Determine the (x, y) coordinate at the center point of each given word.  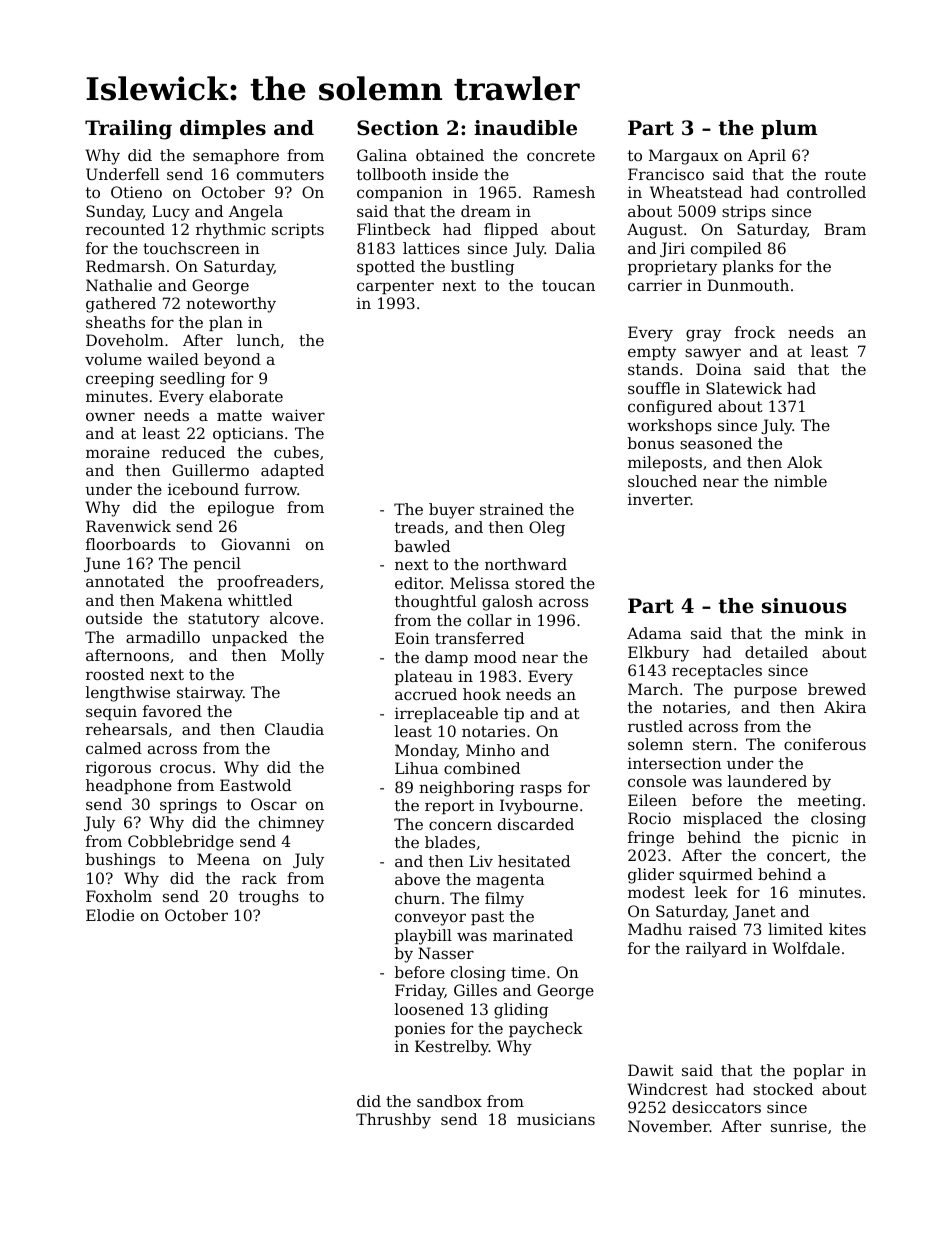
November (669, 1126)
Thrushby (393, 1121)
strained (512, 509)
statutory (224, 620)
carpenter (395, 287)
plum (789, 129)
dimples (223, 129)
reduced (193, 452)
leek (711, 892)
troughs (269, 898)
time (528, 972)
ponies (420, 1029)
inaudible (525, 128)
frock (755, 332)
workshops (669, 426)
